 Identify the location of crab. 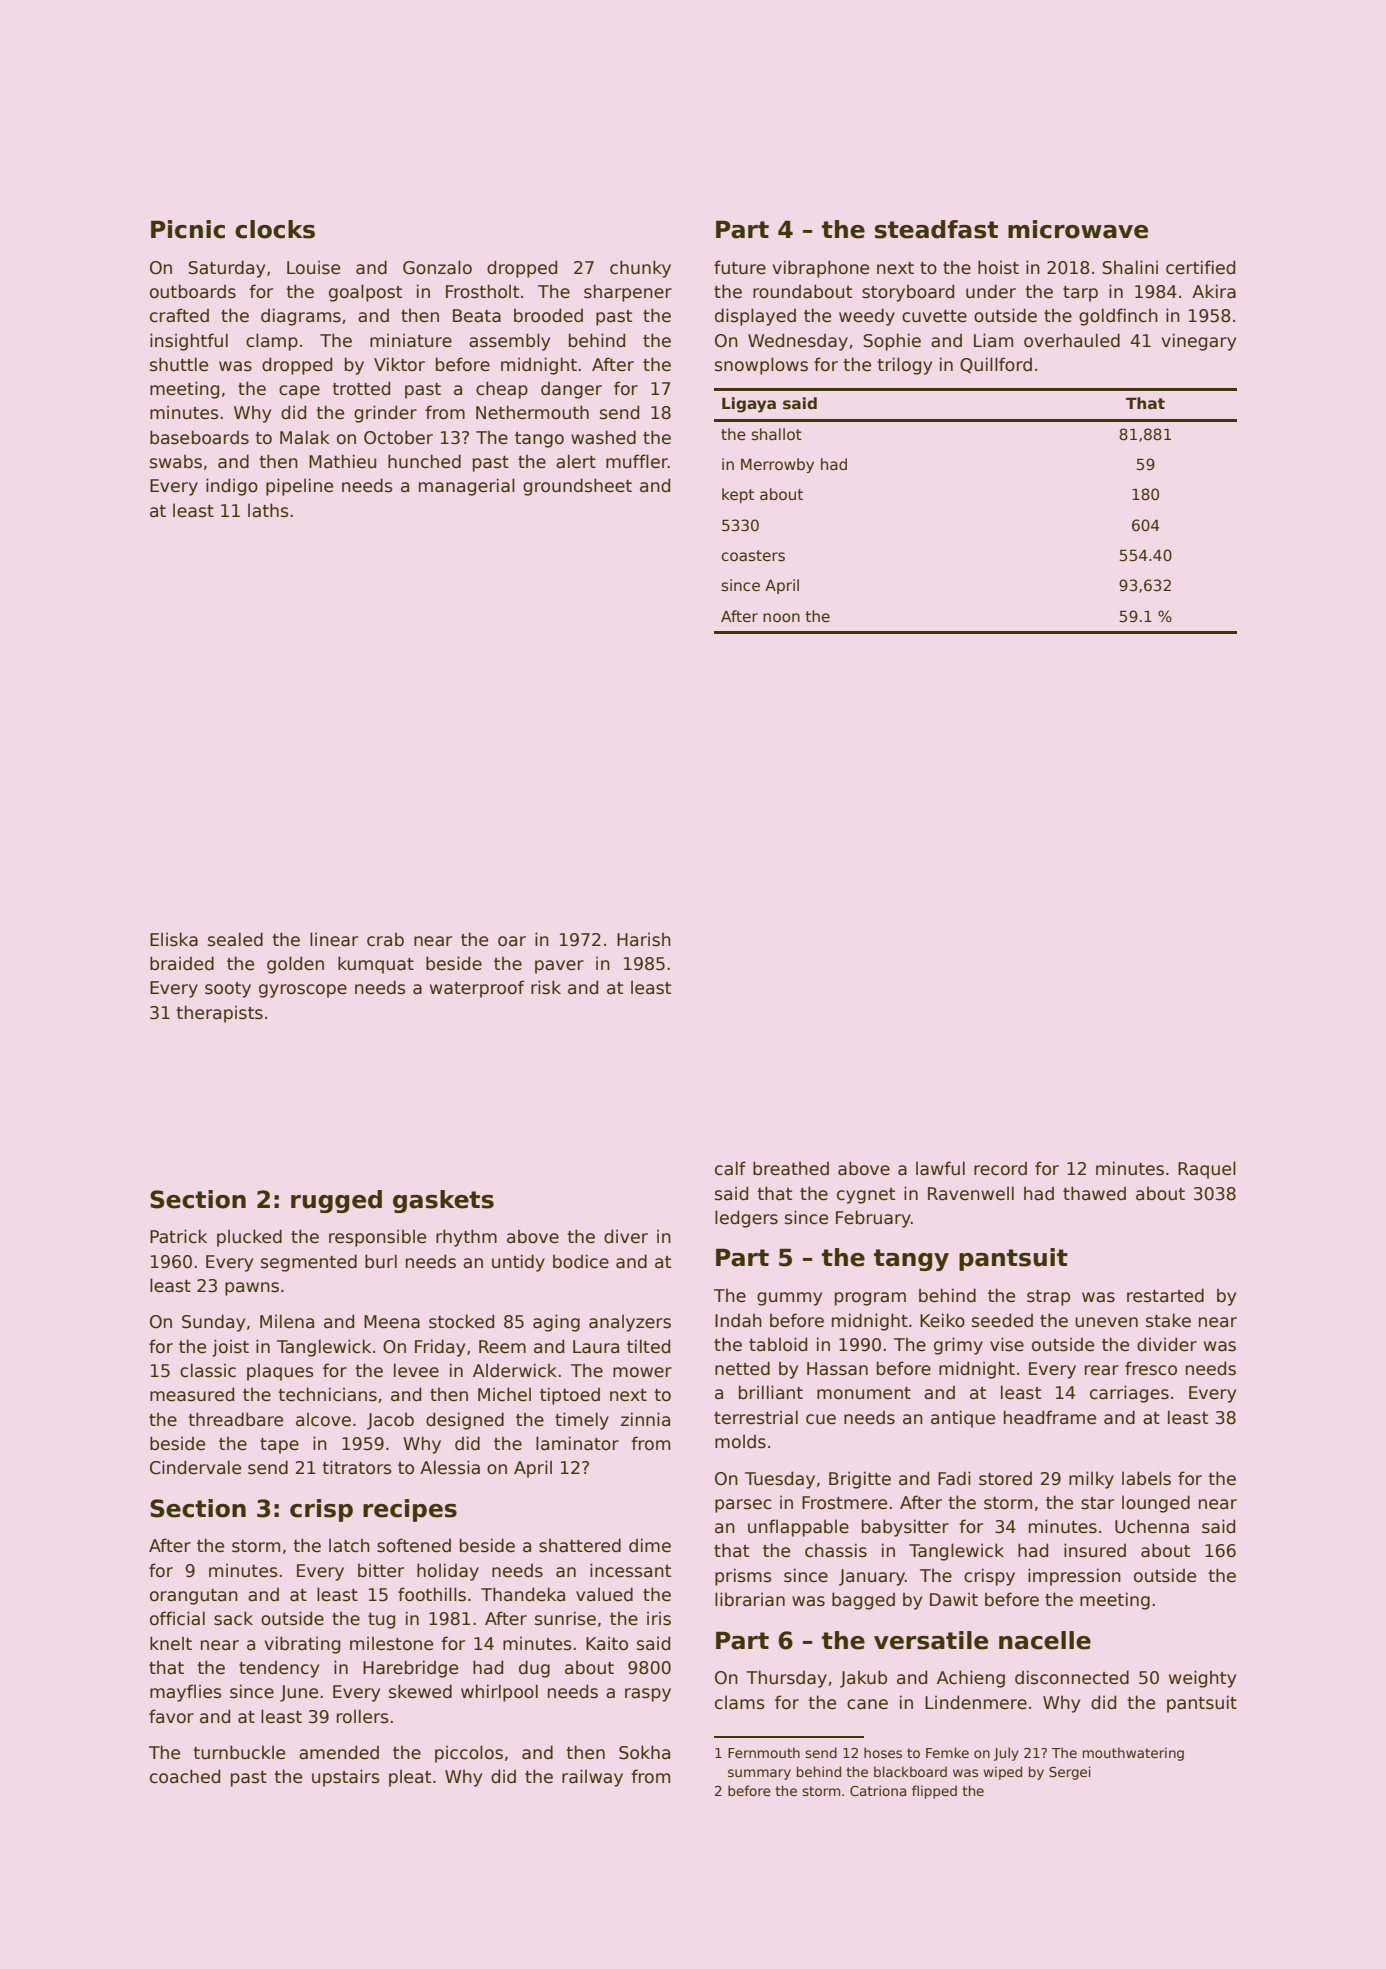
(385, 939).
